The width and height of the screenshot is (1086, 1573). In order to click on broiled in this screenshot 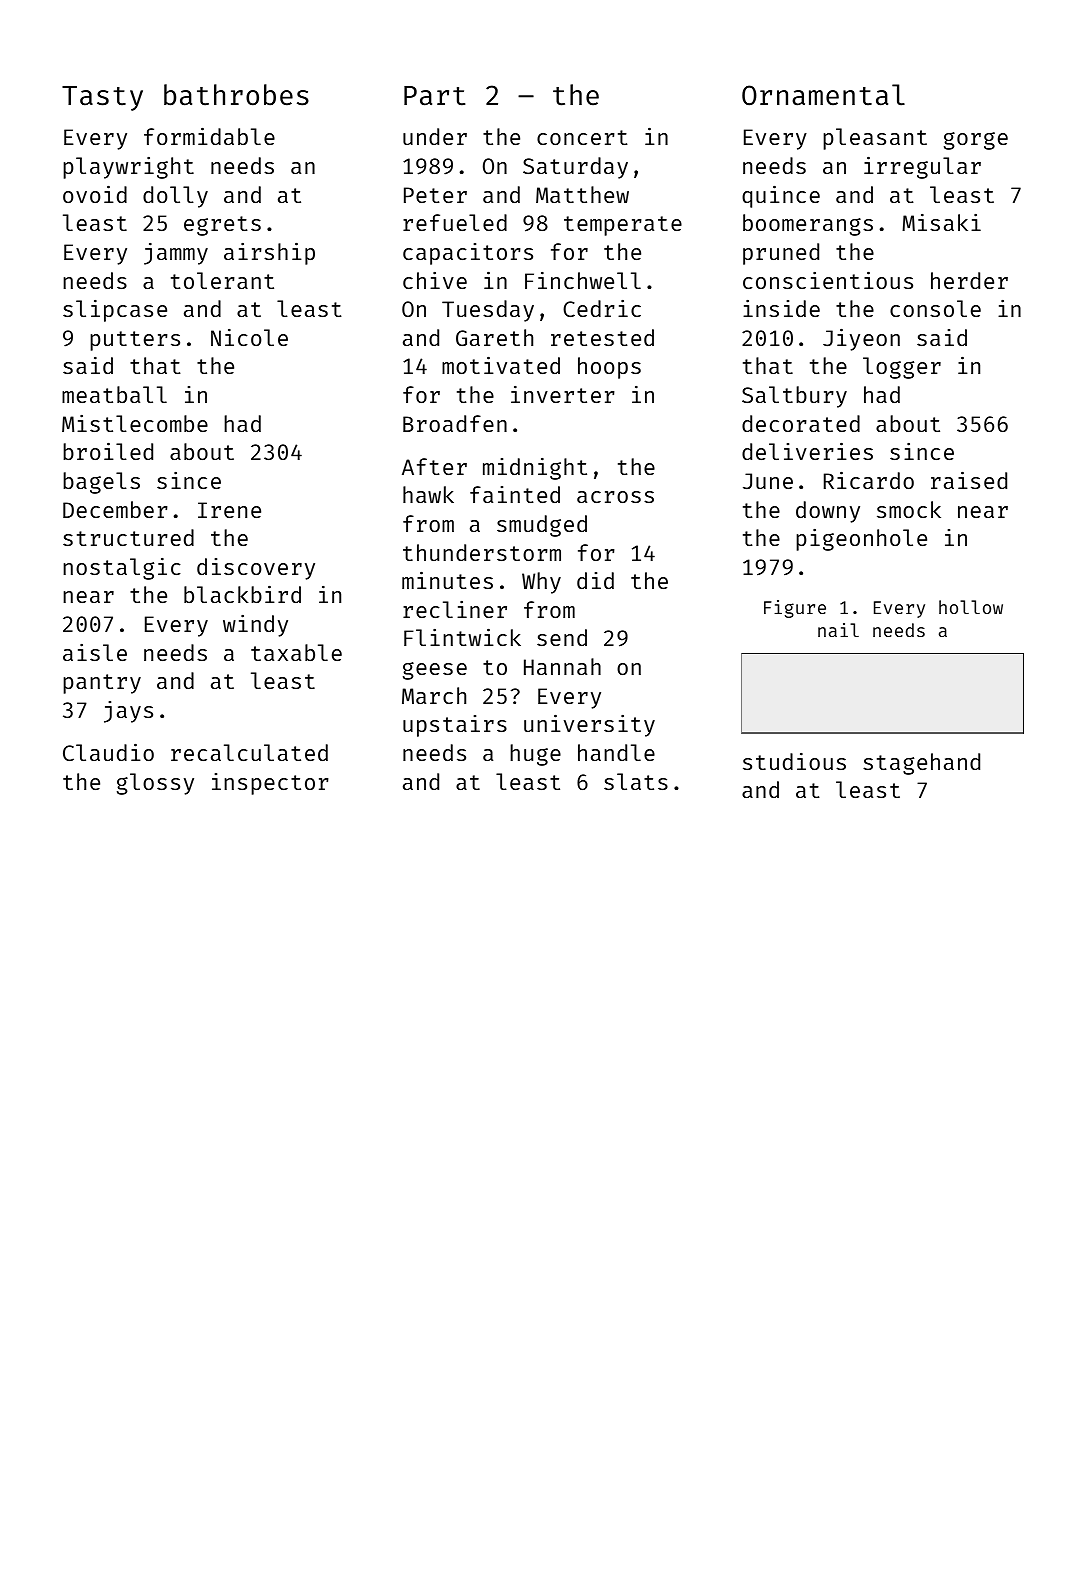, I will do `click(108, 451)`.
